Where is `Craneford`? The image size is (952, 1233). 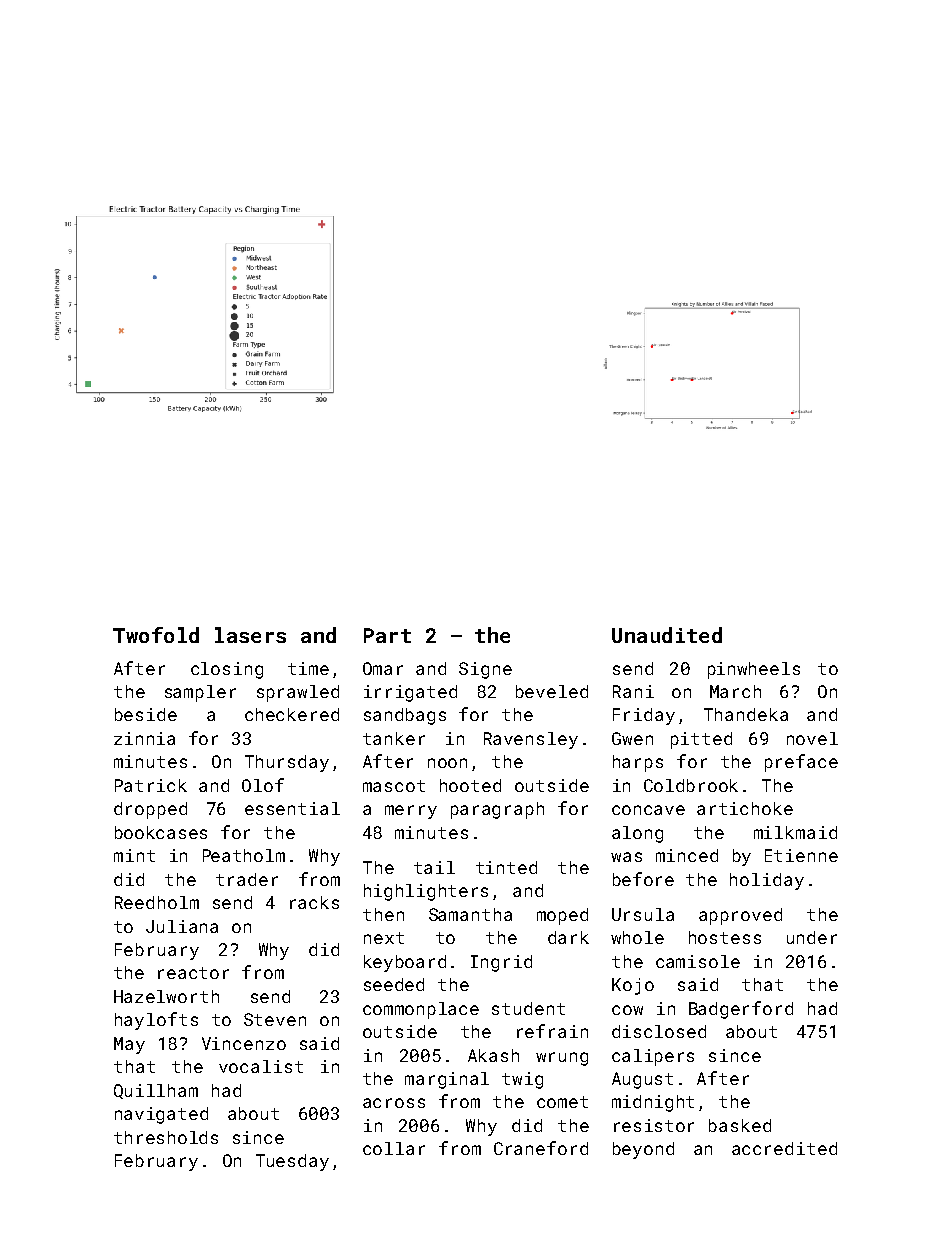
Craneford is located at coordinates (541, 1148).
